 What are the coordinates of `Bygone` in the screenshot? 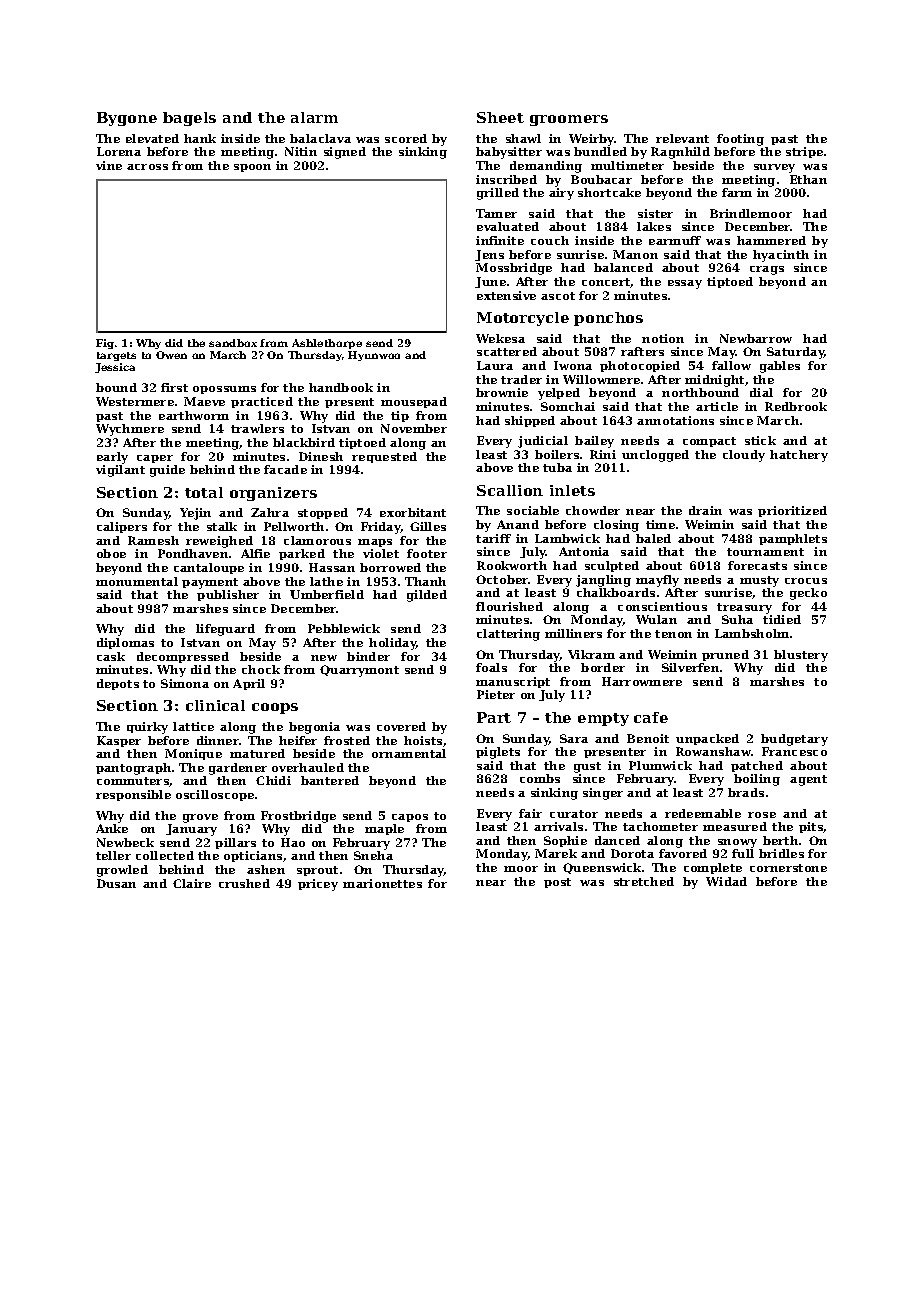 It's located at (127, 119).
